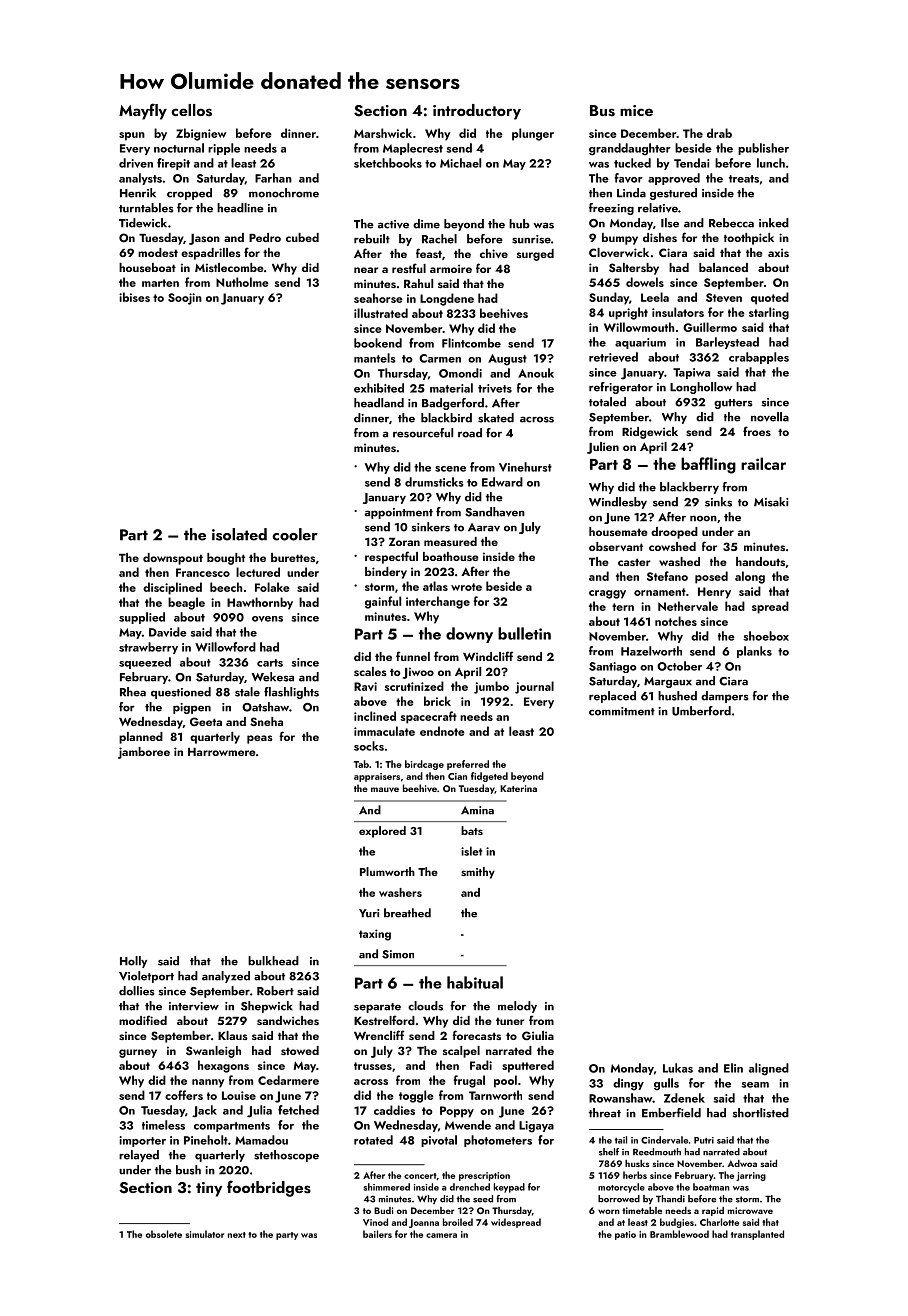 The height and width of the page is (1316, 908). What do you see at coordinates (377, 1008) in the page?
I see `separate` at bounding box center [377, 1008].
